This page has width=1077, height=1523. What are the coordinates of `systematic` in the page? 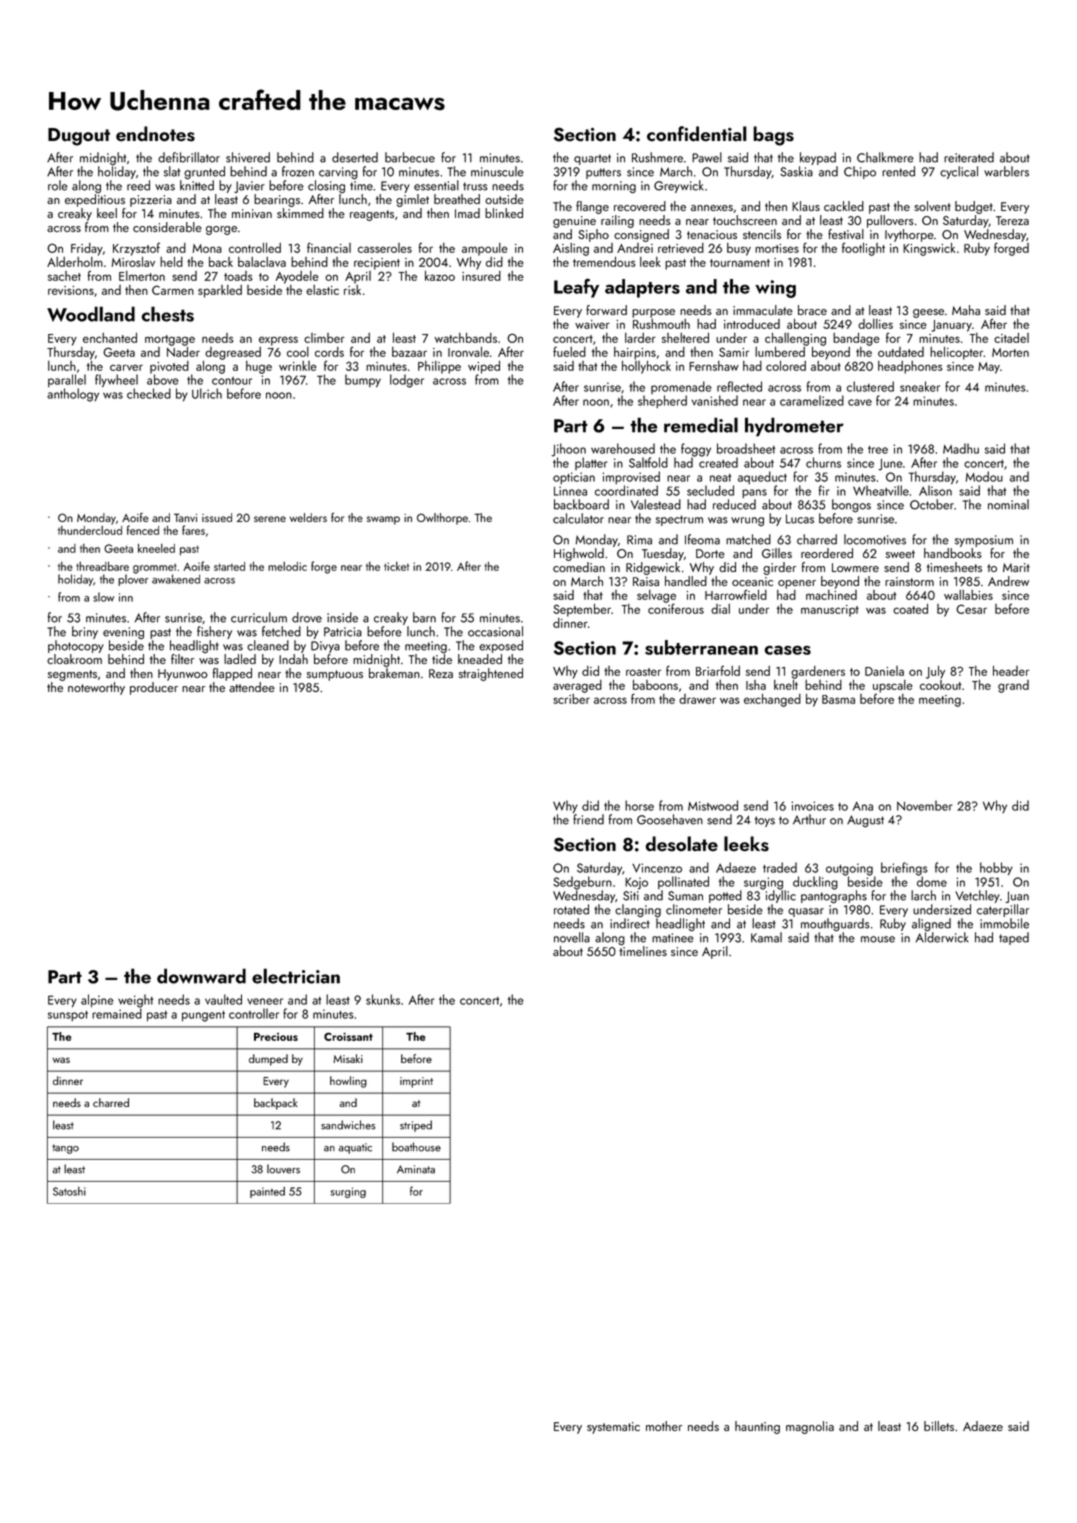 It's located at (613, 1428).
